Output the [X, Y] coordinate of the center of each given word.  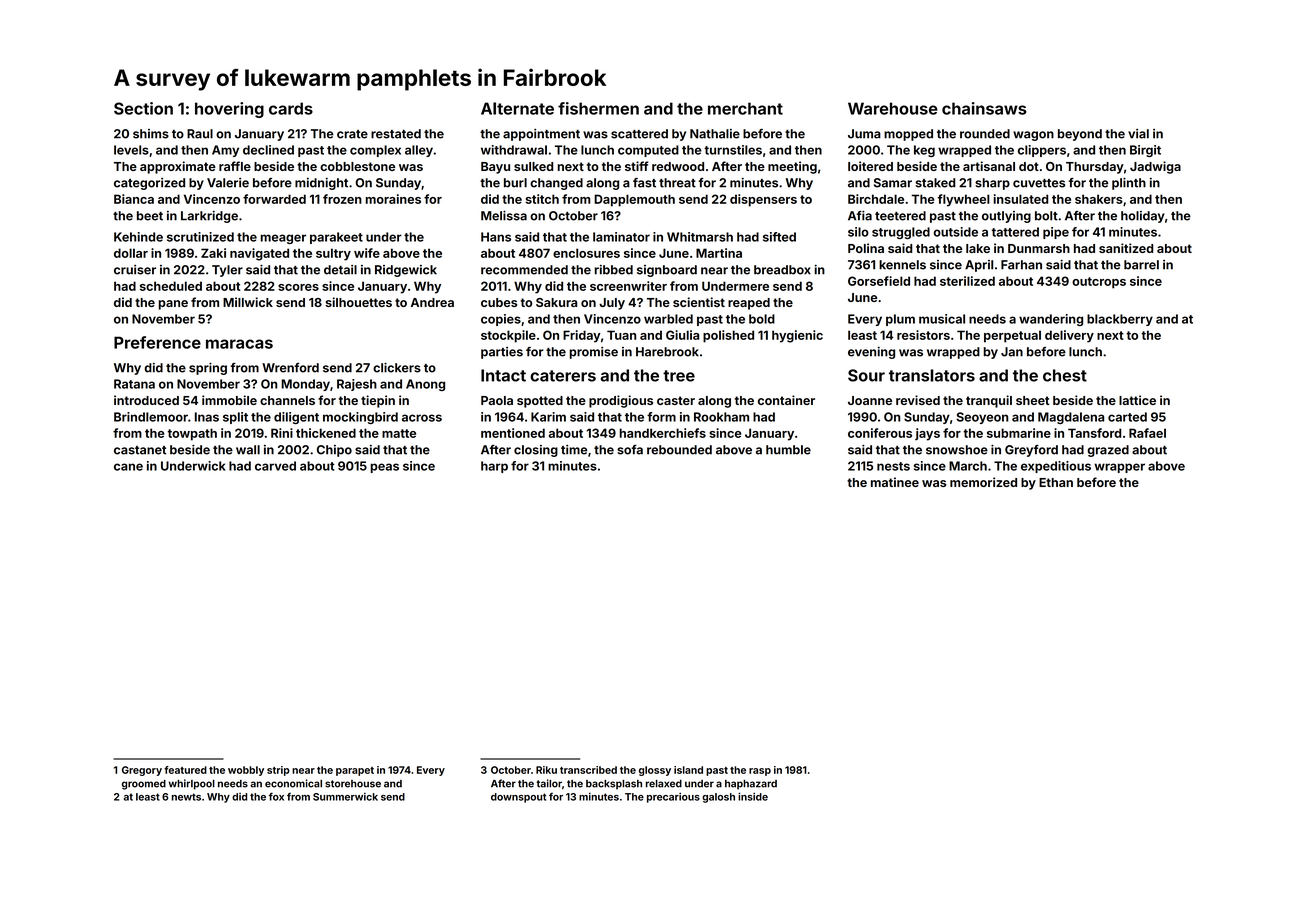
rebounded [679, 450]
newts [186, 797]
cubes [499, 302]
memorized [983, 482]
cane [128, 467]
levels [131, 150]
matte [399, 433]
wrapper [1119, 468]
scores [298, 287]
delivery [1069, 336]
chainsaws [984, 108]
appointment [541, 135]
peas [384, 468]
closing [536, 451]
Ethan [1056, 482]
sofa [630, 450]
